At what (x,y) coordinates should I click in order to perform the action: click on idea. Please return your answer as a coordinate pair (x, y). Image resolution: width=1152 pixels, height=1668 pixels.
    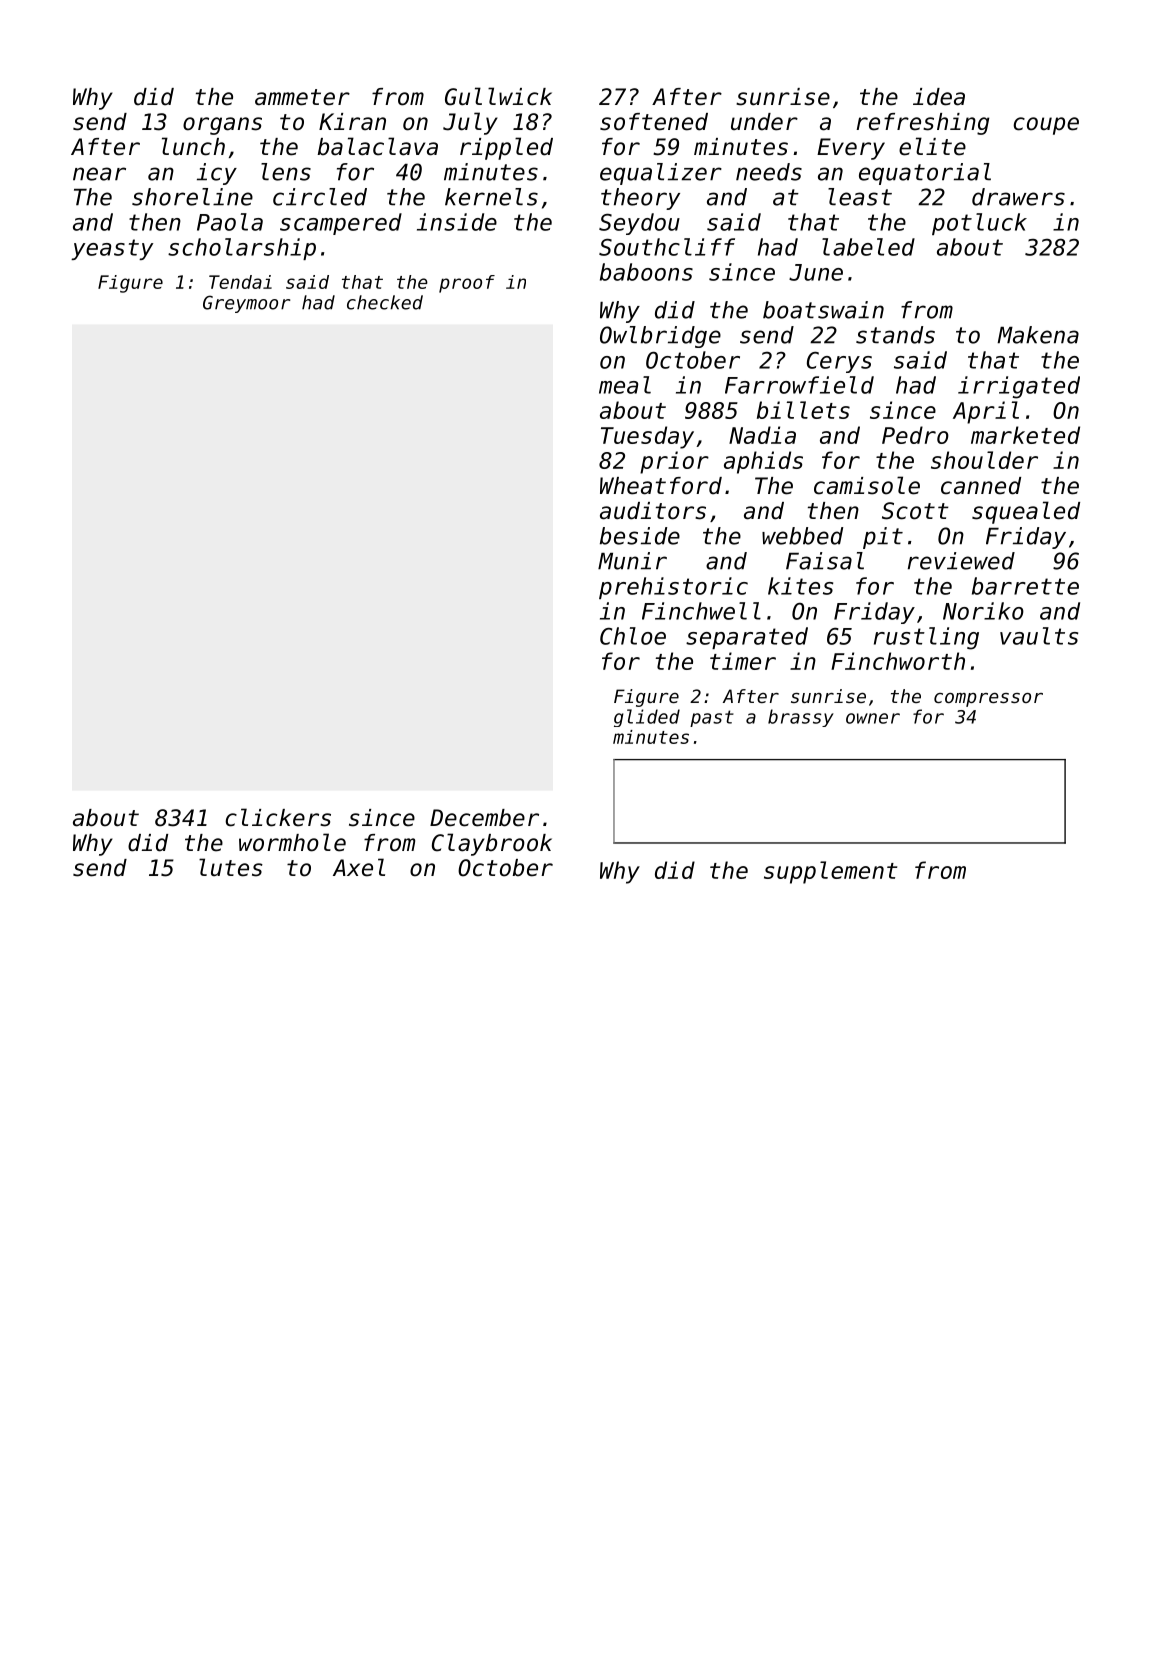
    Looking at the image, I should click on (939, 97).
